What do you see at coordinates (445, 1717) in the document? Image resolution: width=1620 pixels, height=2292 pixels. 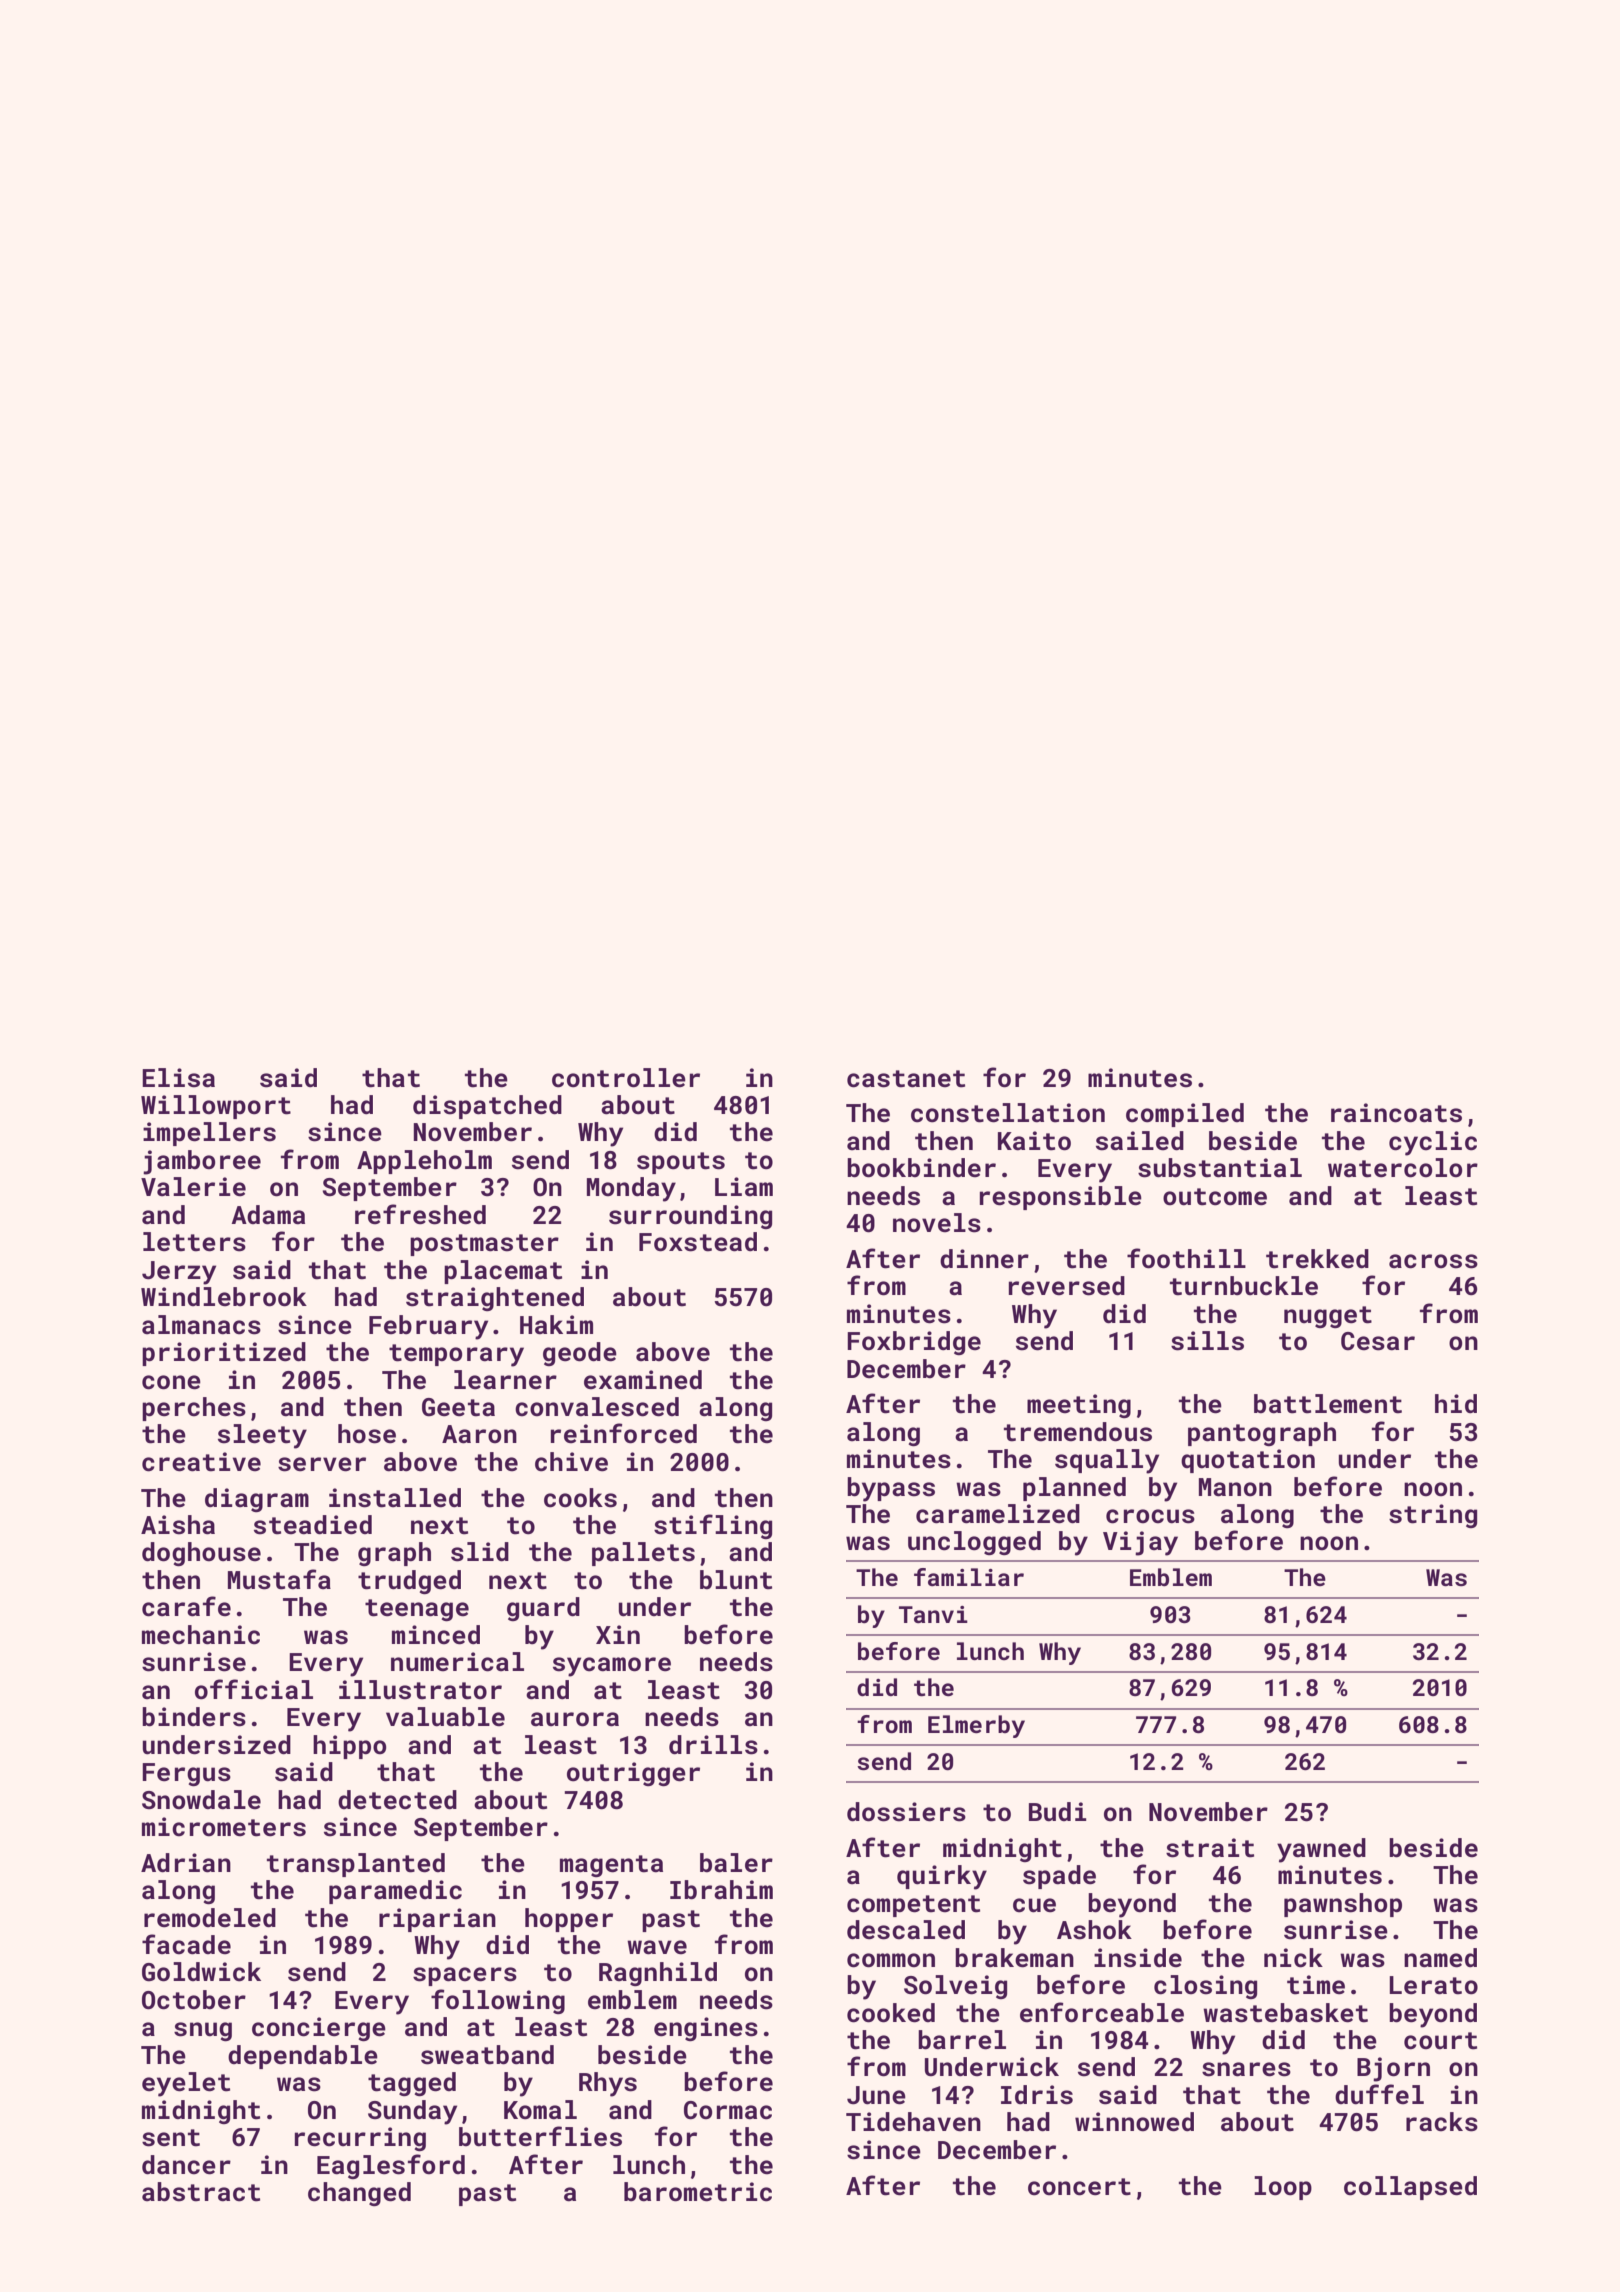 I see `valuable` at bounding box center [445, 1717].
